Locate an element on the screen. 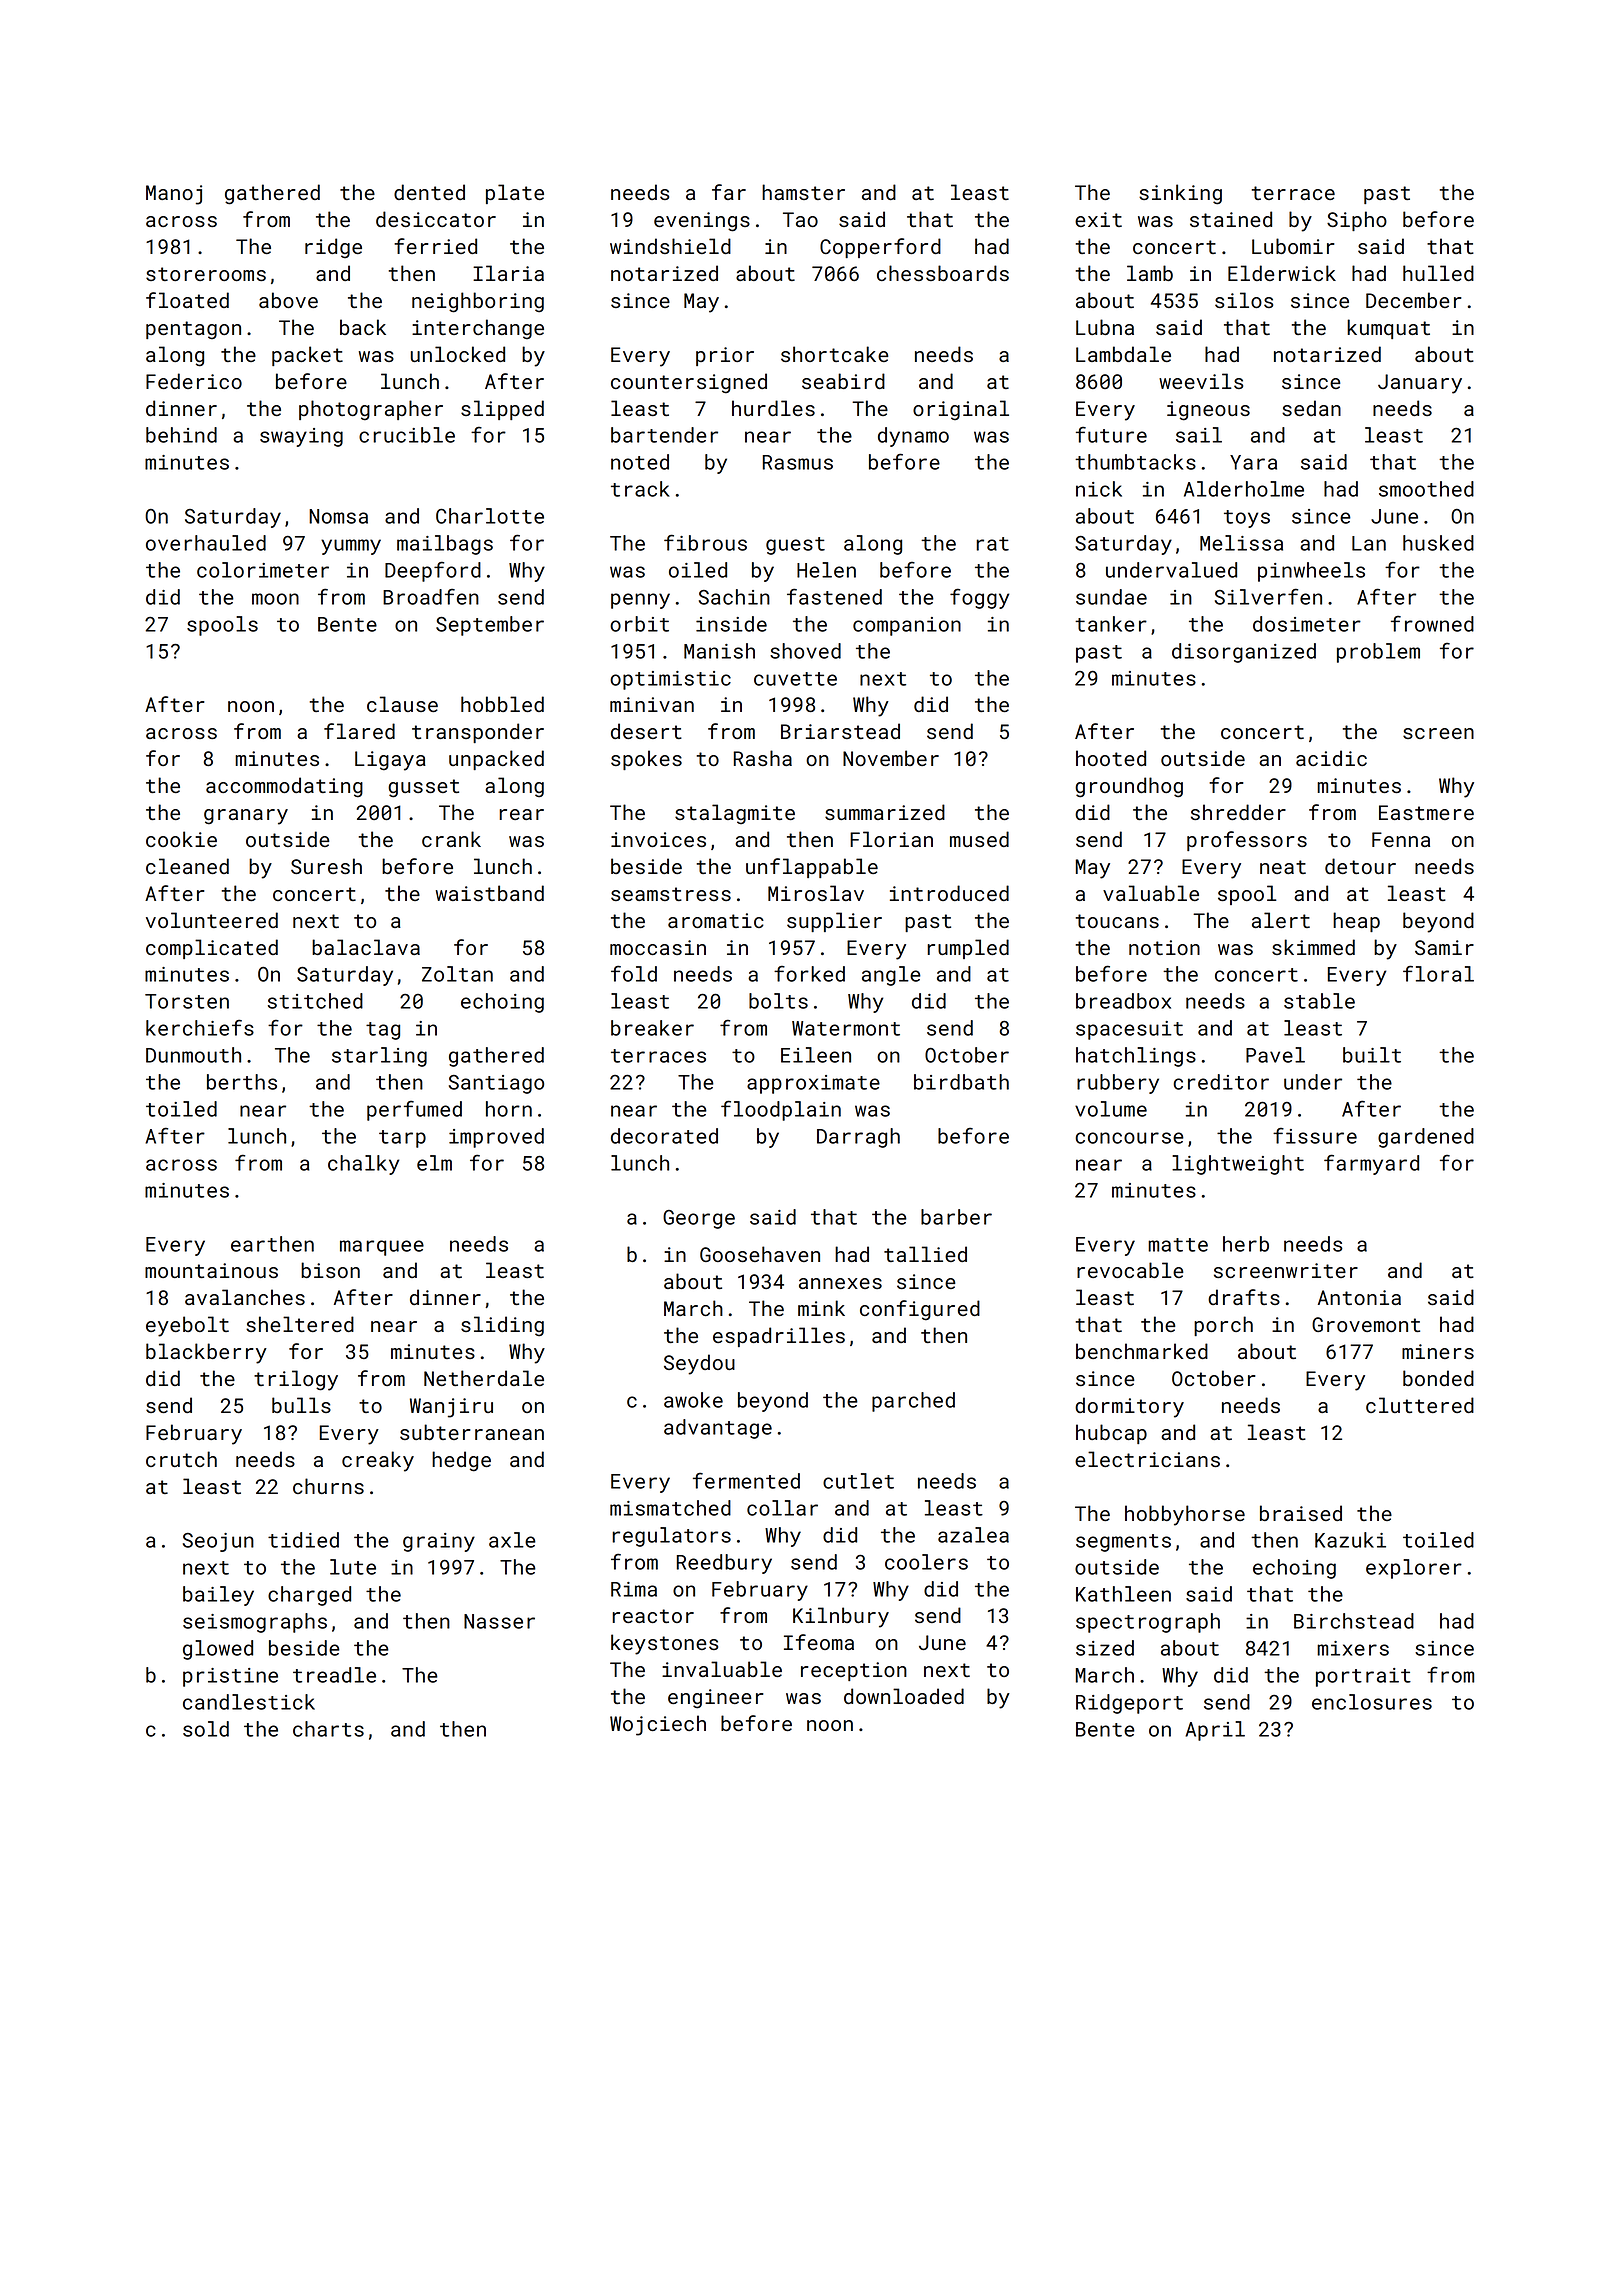  regulators is located at coordinates (671, 1537).
